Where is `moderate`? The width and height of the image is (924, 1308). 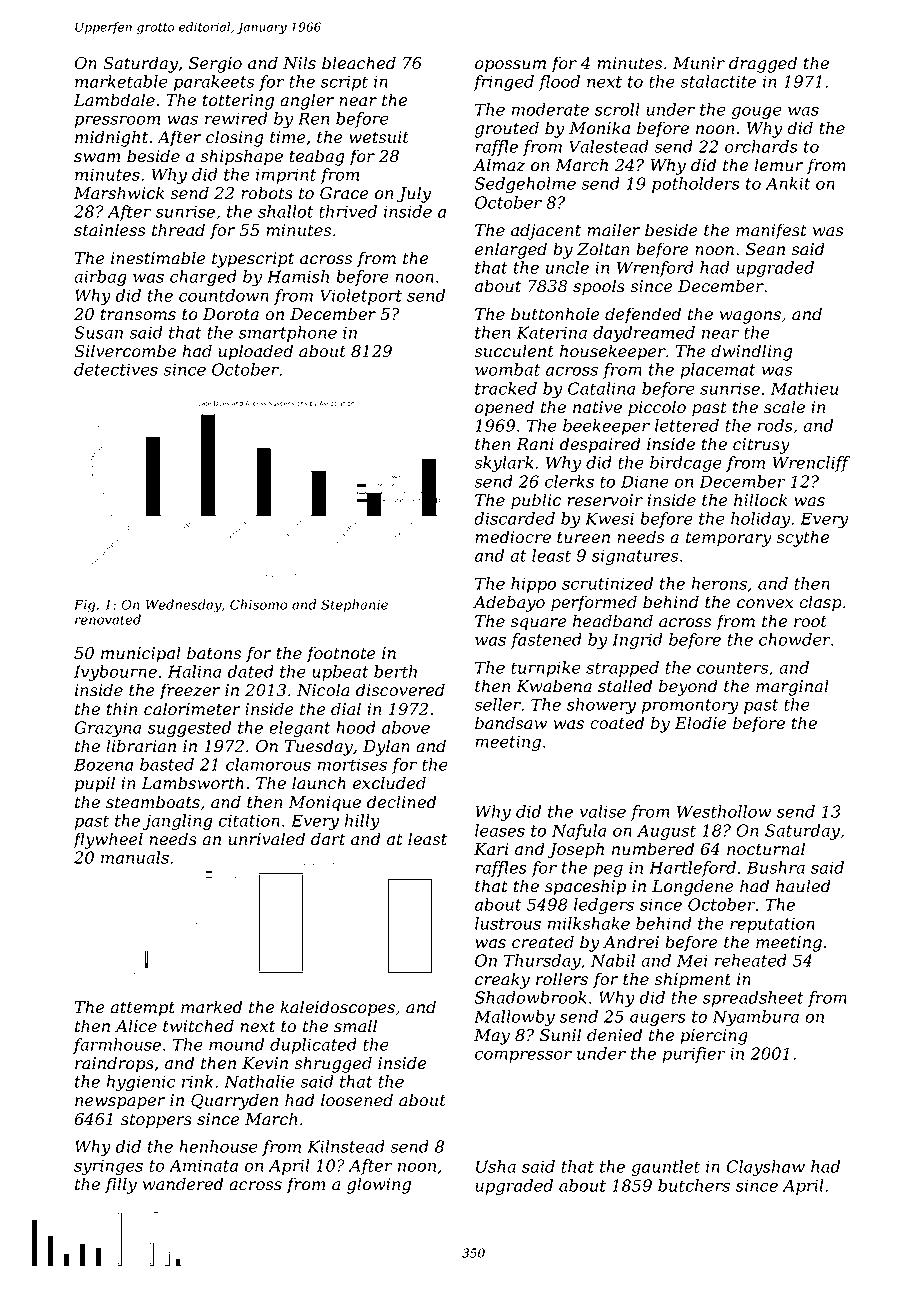
moderate is located at coordinates (550, 109).
